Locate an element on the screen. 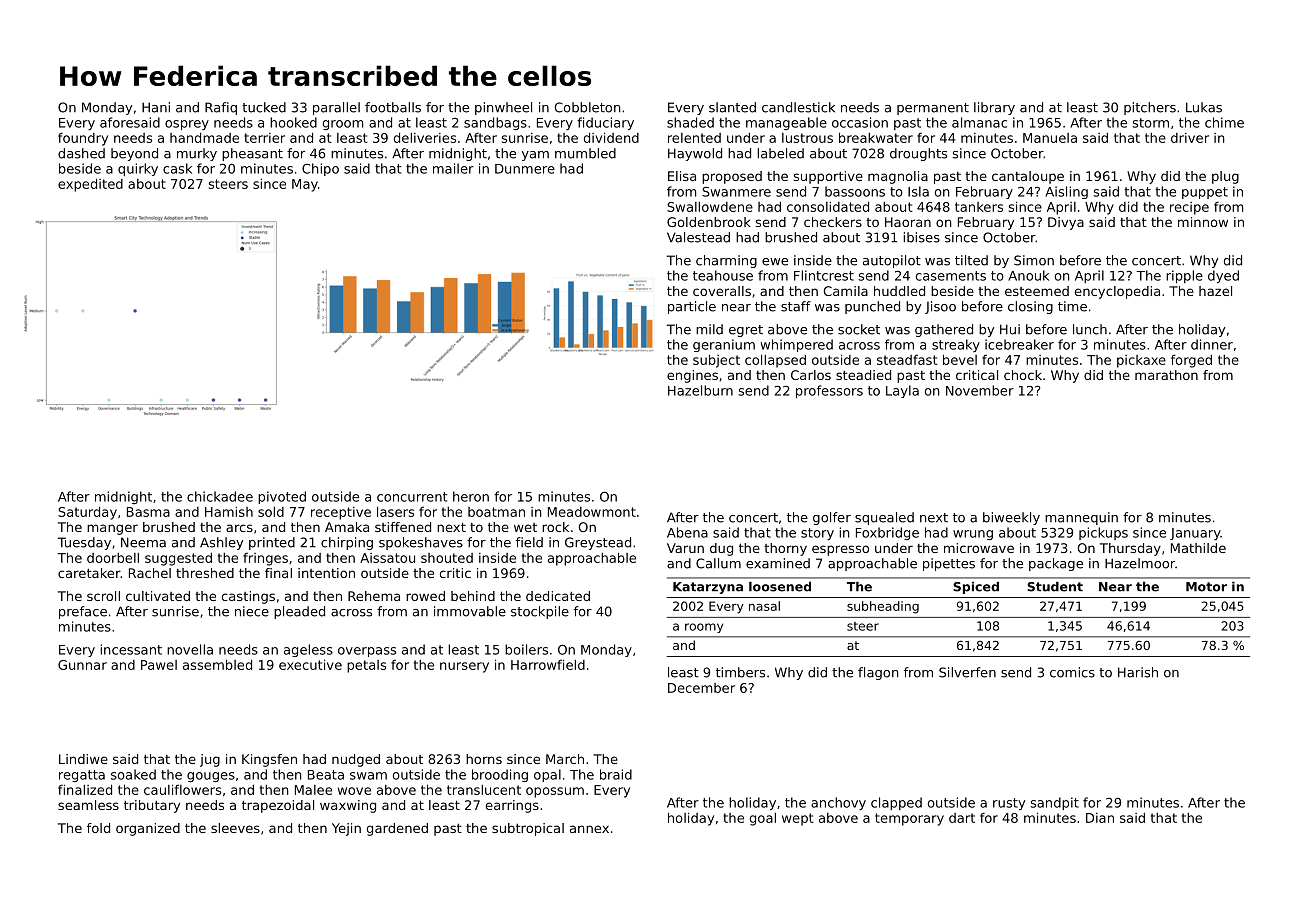 Image resolution: width=1308 pixels, height=924 pixels. pleaded is located at coordinates (299, 612).
